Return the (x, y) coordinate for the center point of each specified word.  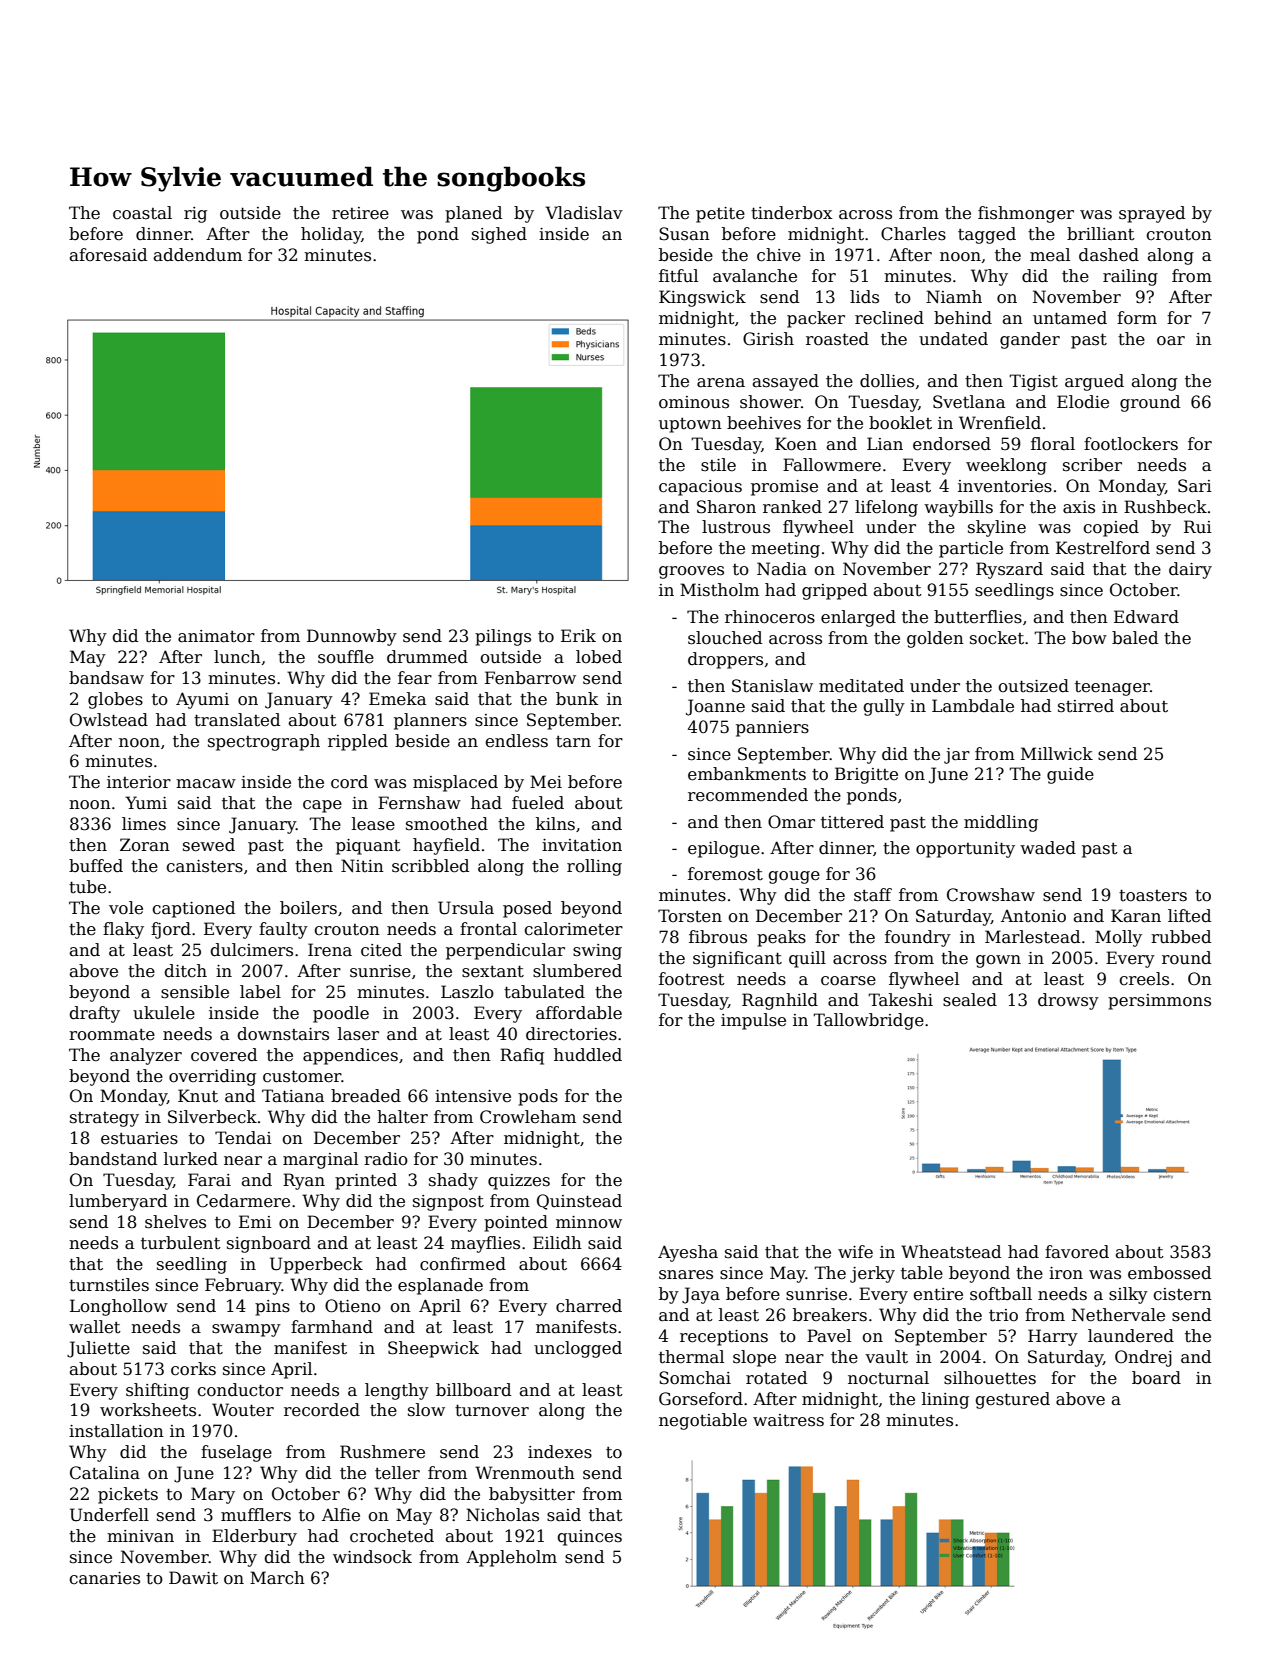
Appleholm (511, 1558)
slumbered (577, 971)
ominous (694, 402)
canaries (104, 1578)
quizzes (519, 1182)
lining (945, 1400)
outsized (1033, 686)
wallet (95, 1327)
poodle (341, 1014)
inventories (1005, 486)
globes (115, 700)
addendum (198, 255)
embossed (1169, 1273)
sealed (970, 1000)
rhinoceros (770, 617)
